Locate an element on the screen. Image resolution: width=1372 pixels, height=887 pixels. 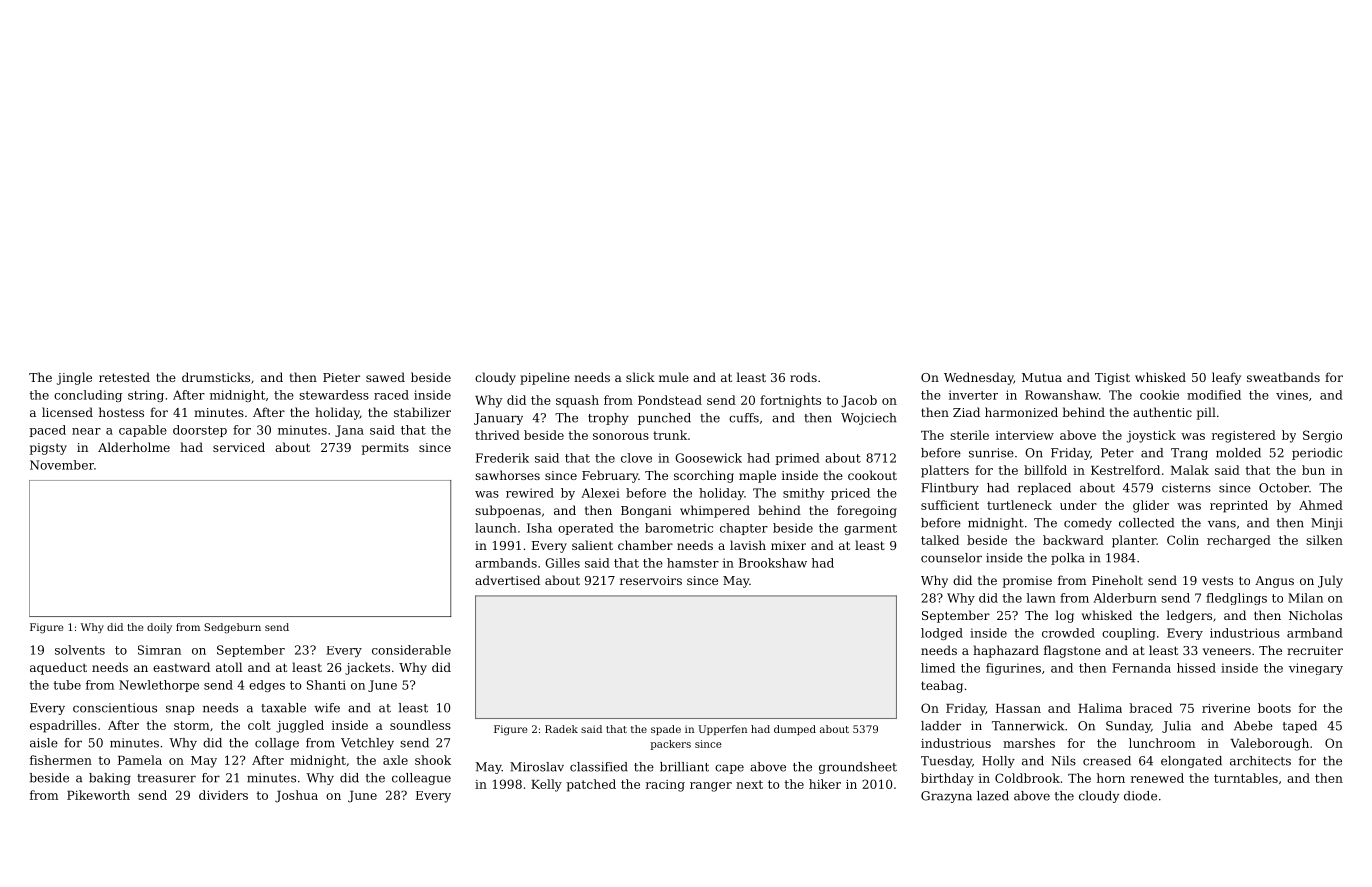
Flintbury is located at coordinates (950, 489).
